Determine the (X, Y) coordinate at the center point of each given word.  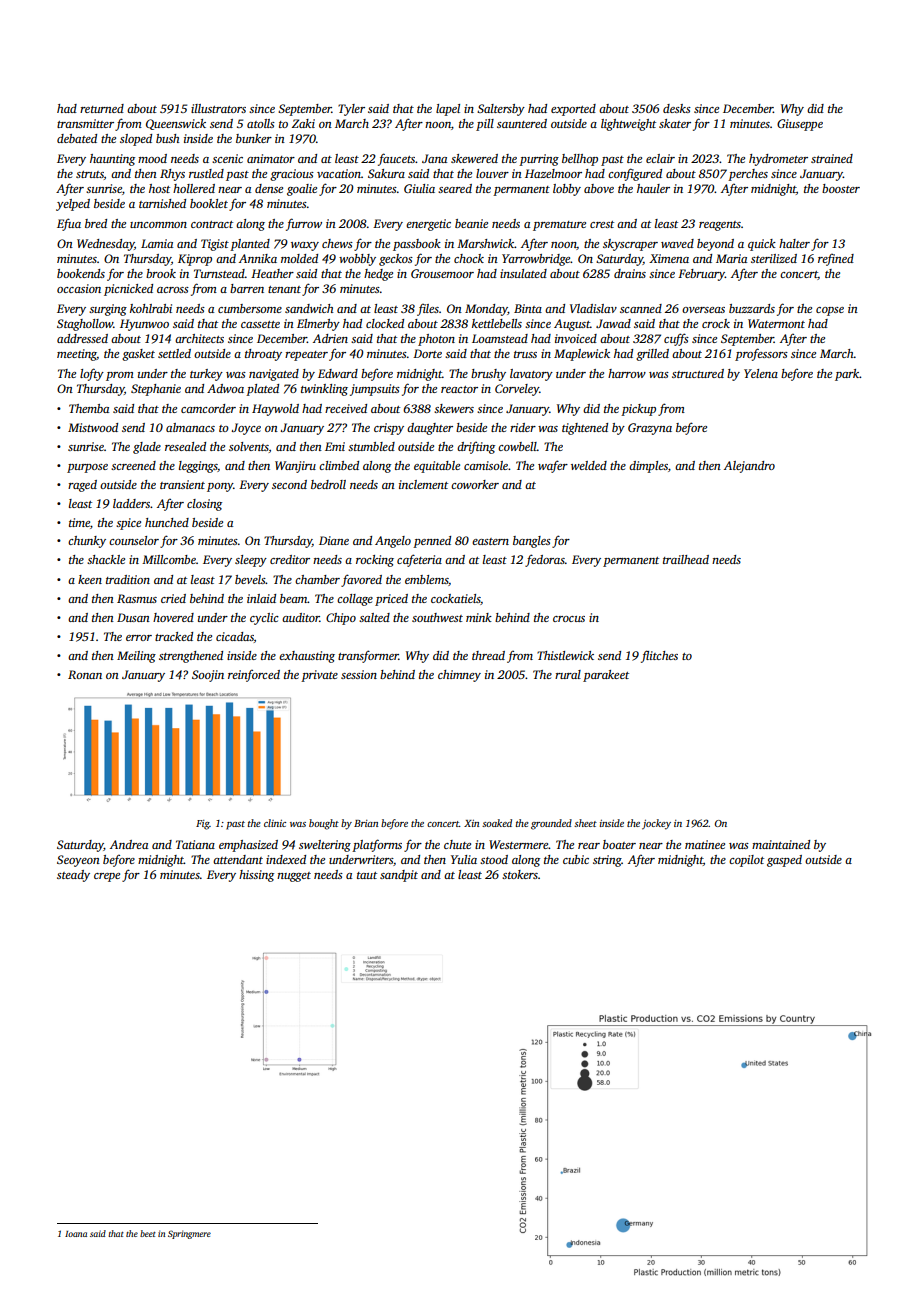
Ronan (85, 674)
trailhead (686, 559)
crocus (569, 619)
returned (102, 108)
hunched (167, 522)
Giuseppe (800, 125)
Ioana (76, 1234)
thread (488, 655)
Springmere (189, 1234)
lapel (448, 110)
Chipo (341, 619)
